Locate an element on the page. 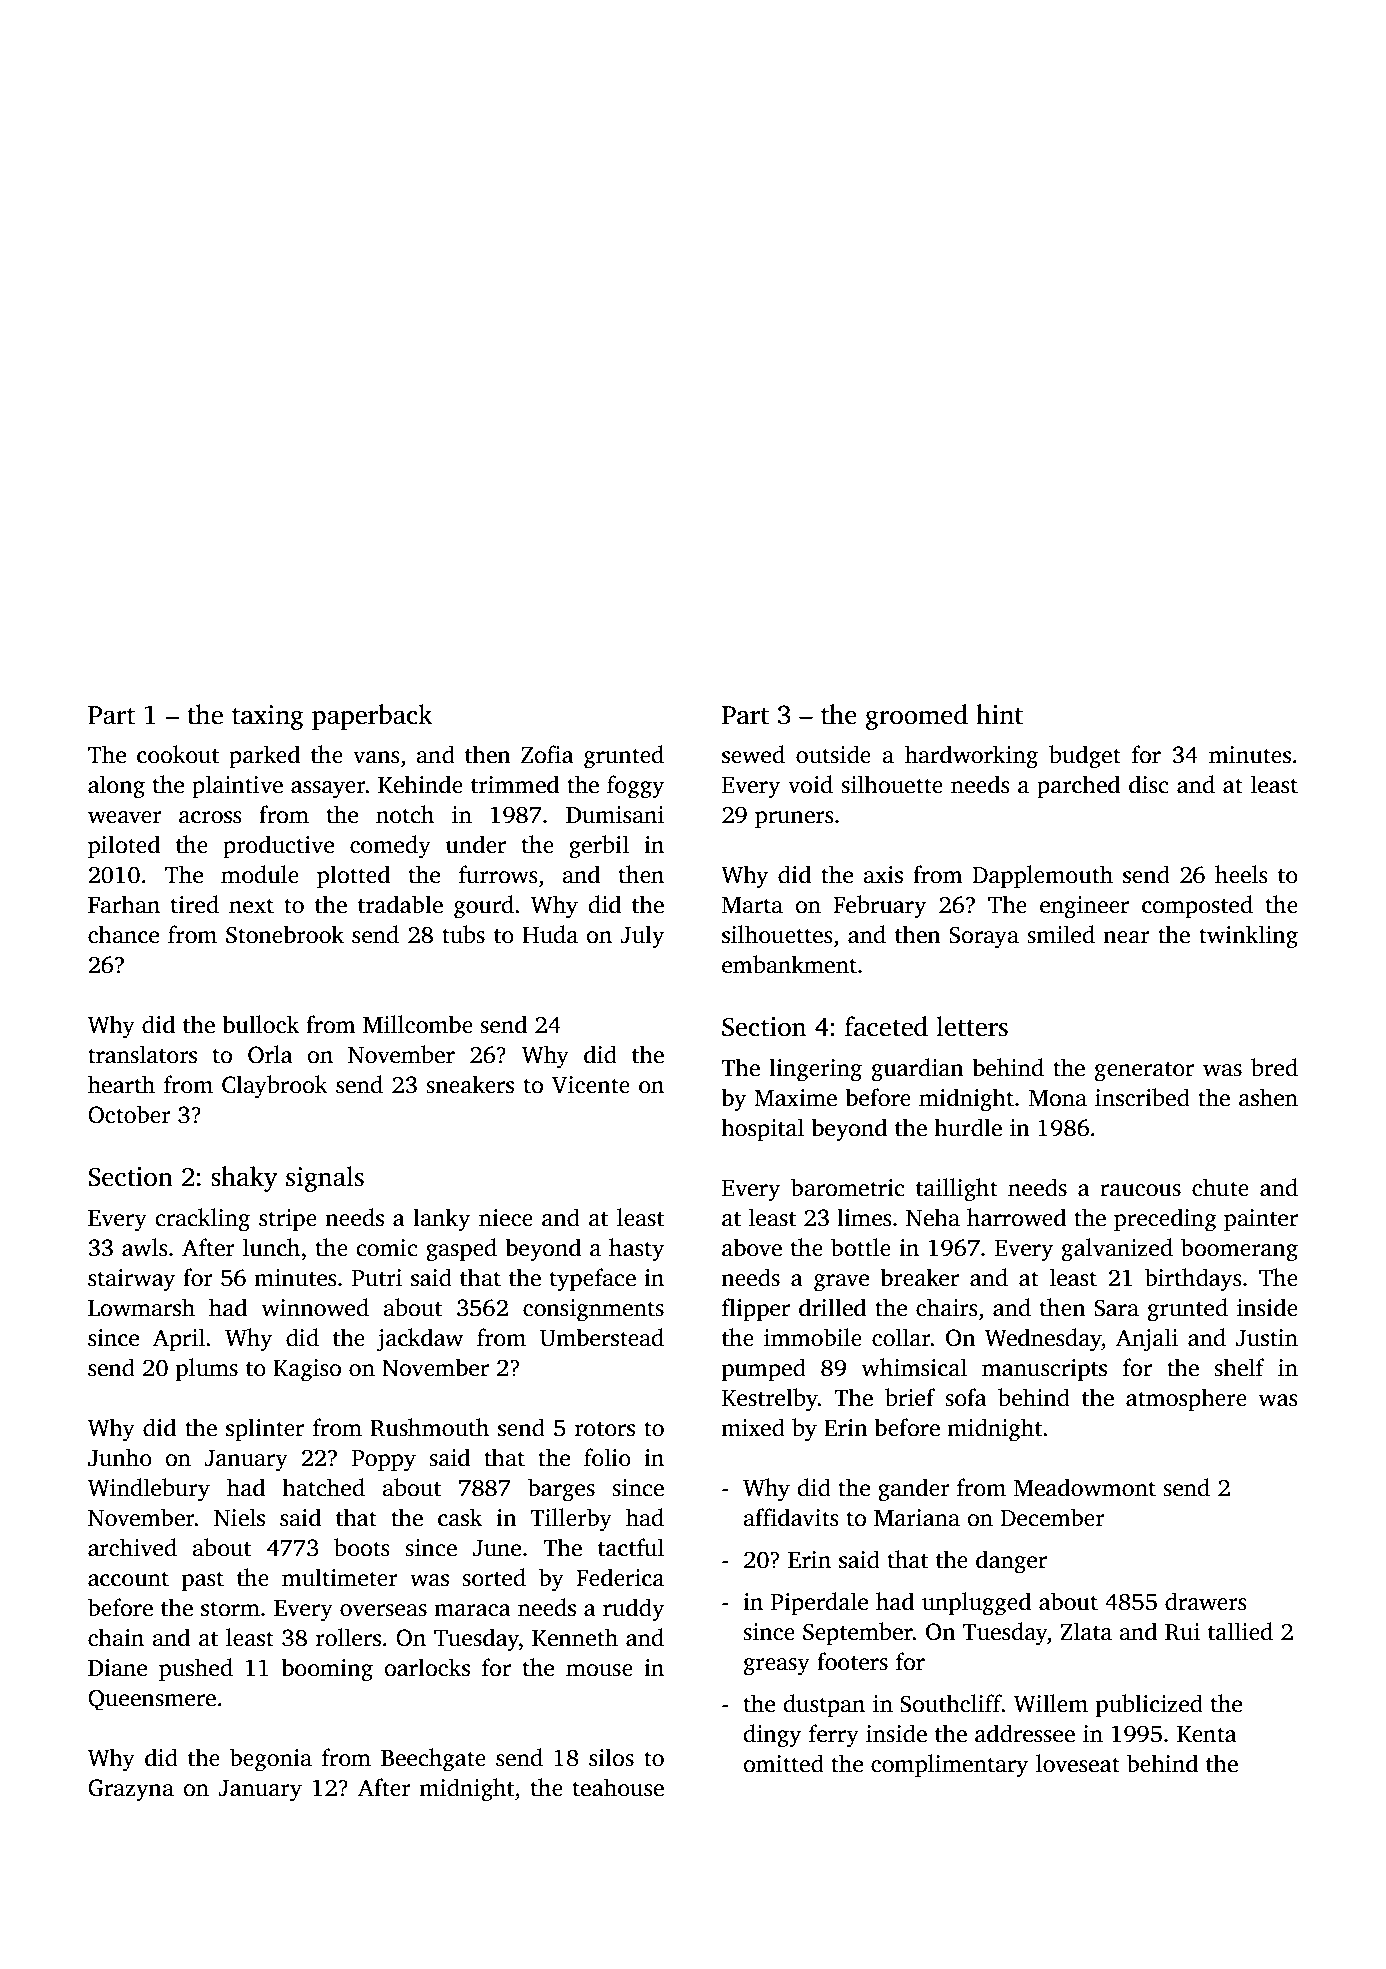  Grazyna is located at coordinates (131, 1790).
